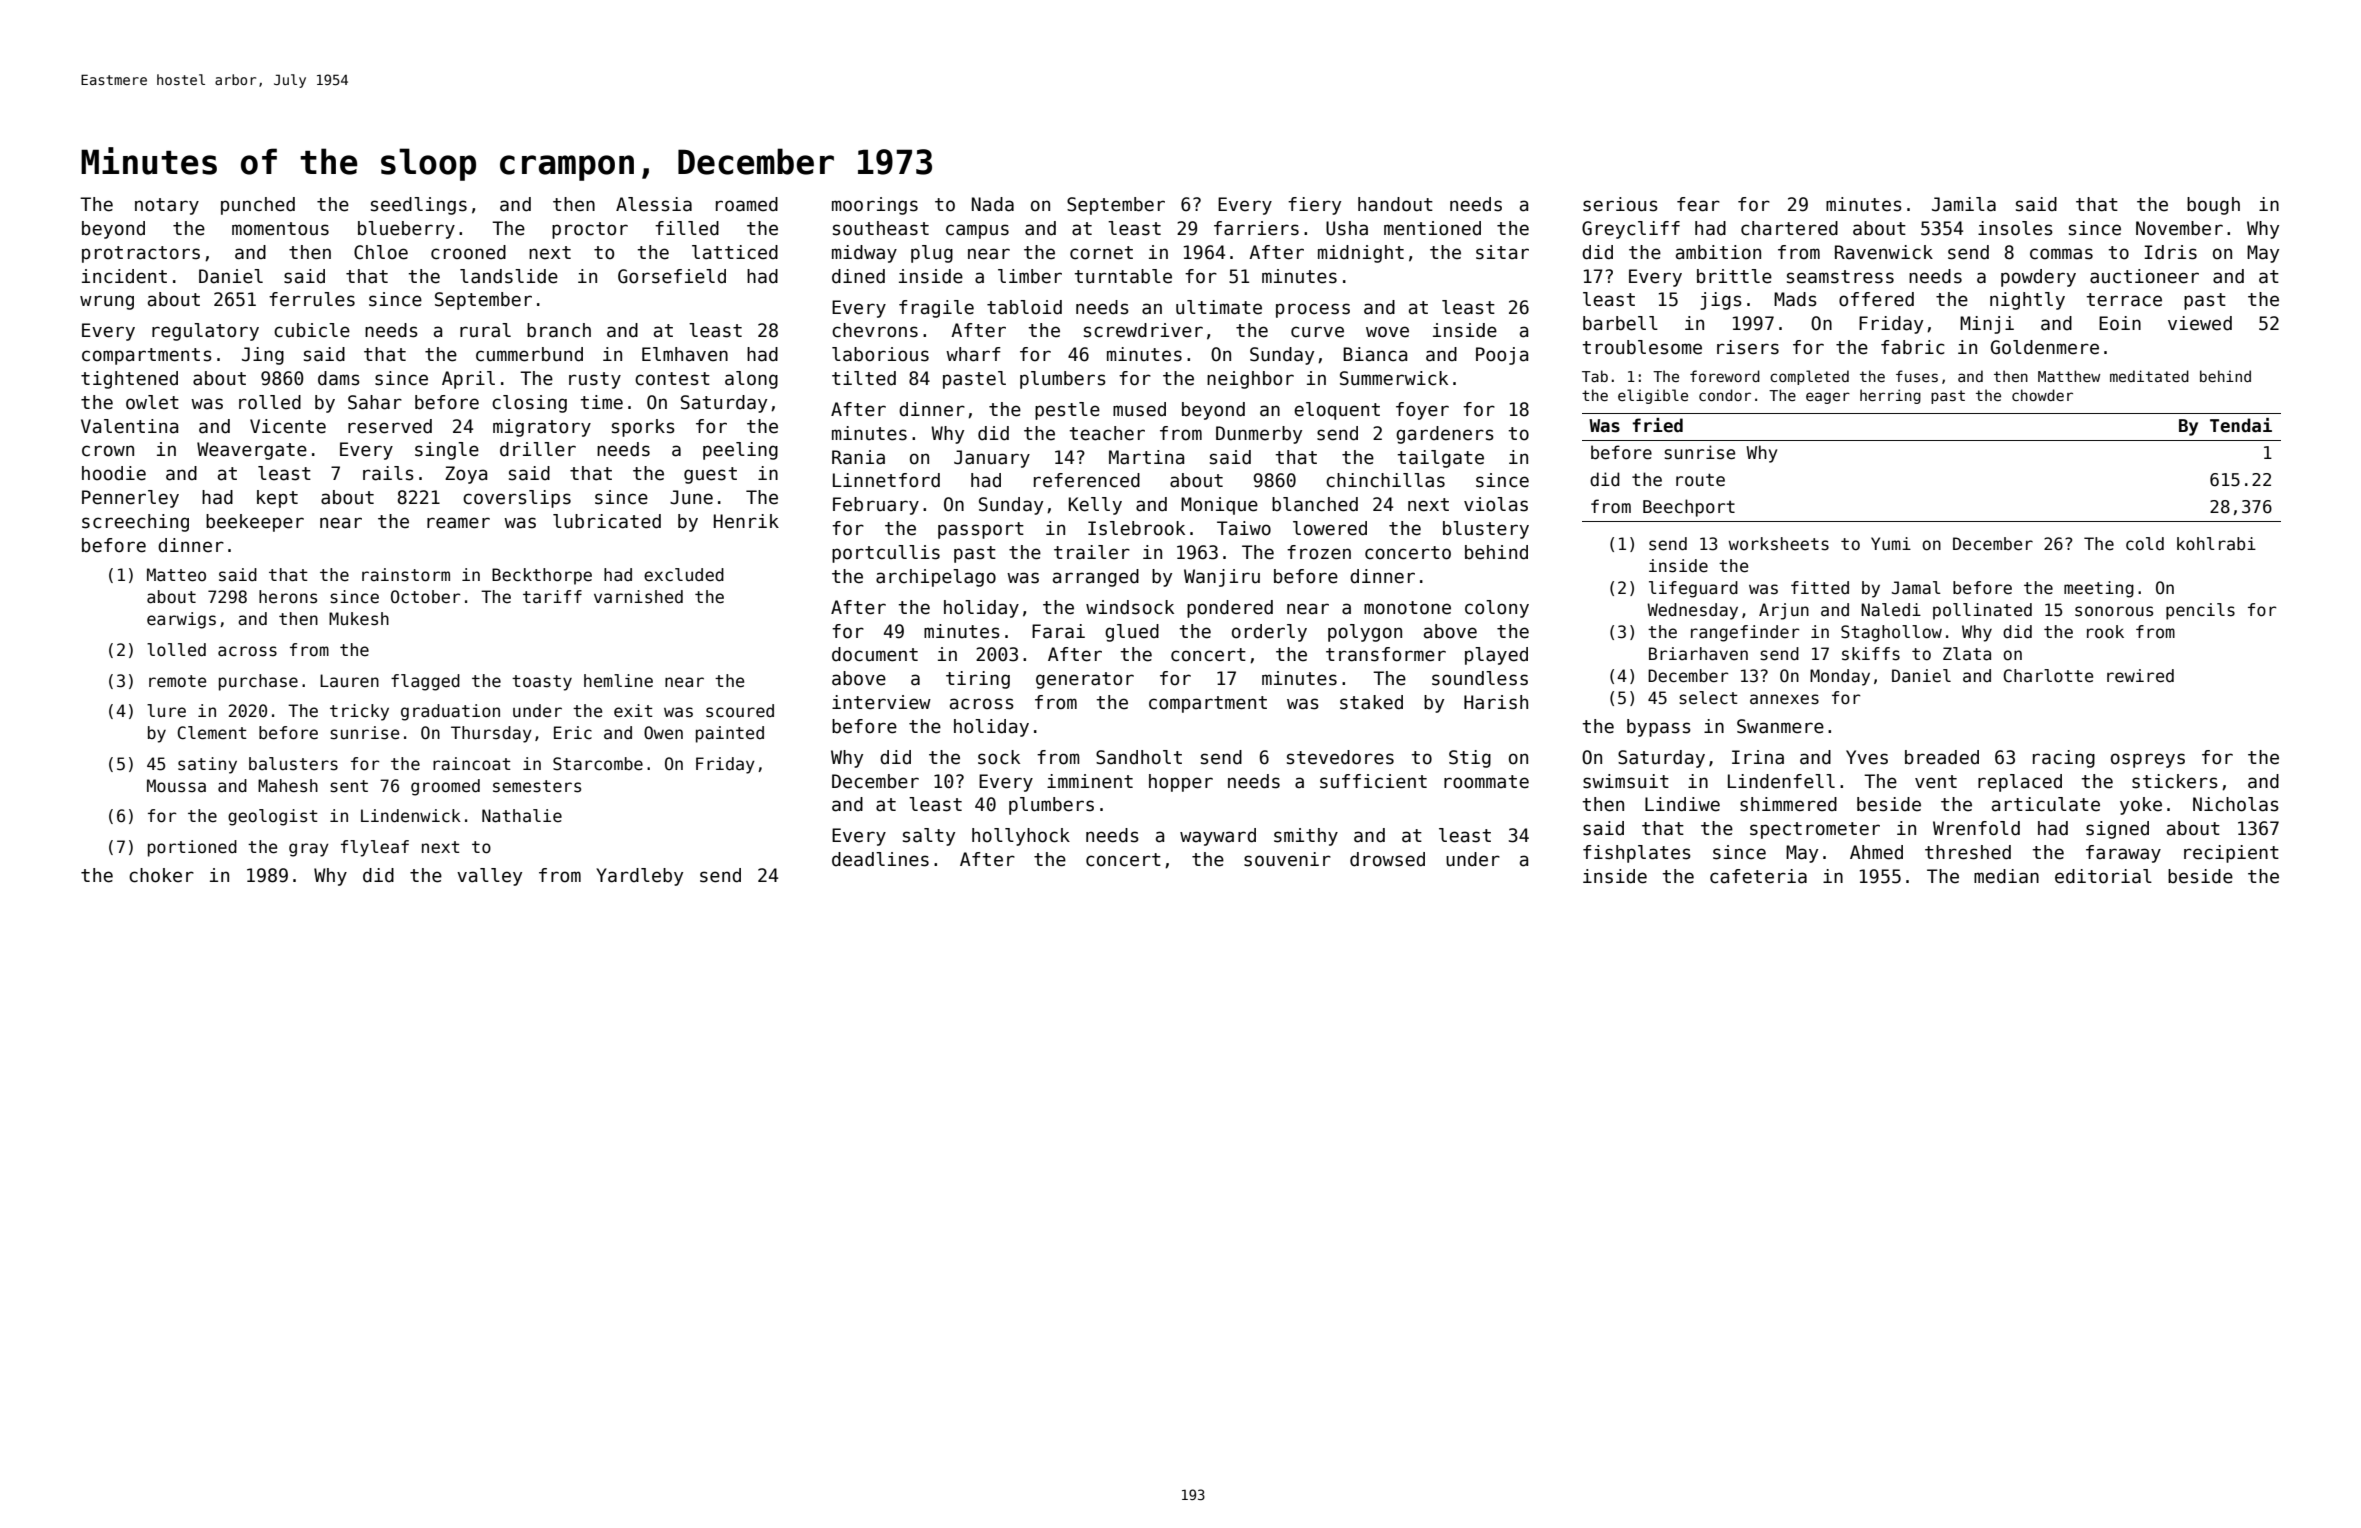 This screenshot has height=1528, width=2361. Describe the element at coordinates (1440, 459) in the screenshot. I see `tailgate` at that location.
